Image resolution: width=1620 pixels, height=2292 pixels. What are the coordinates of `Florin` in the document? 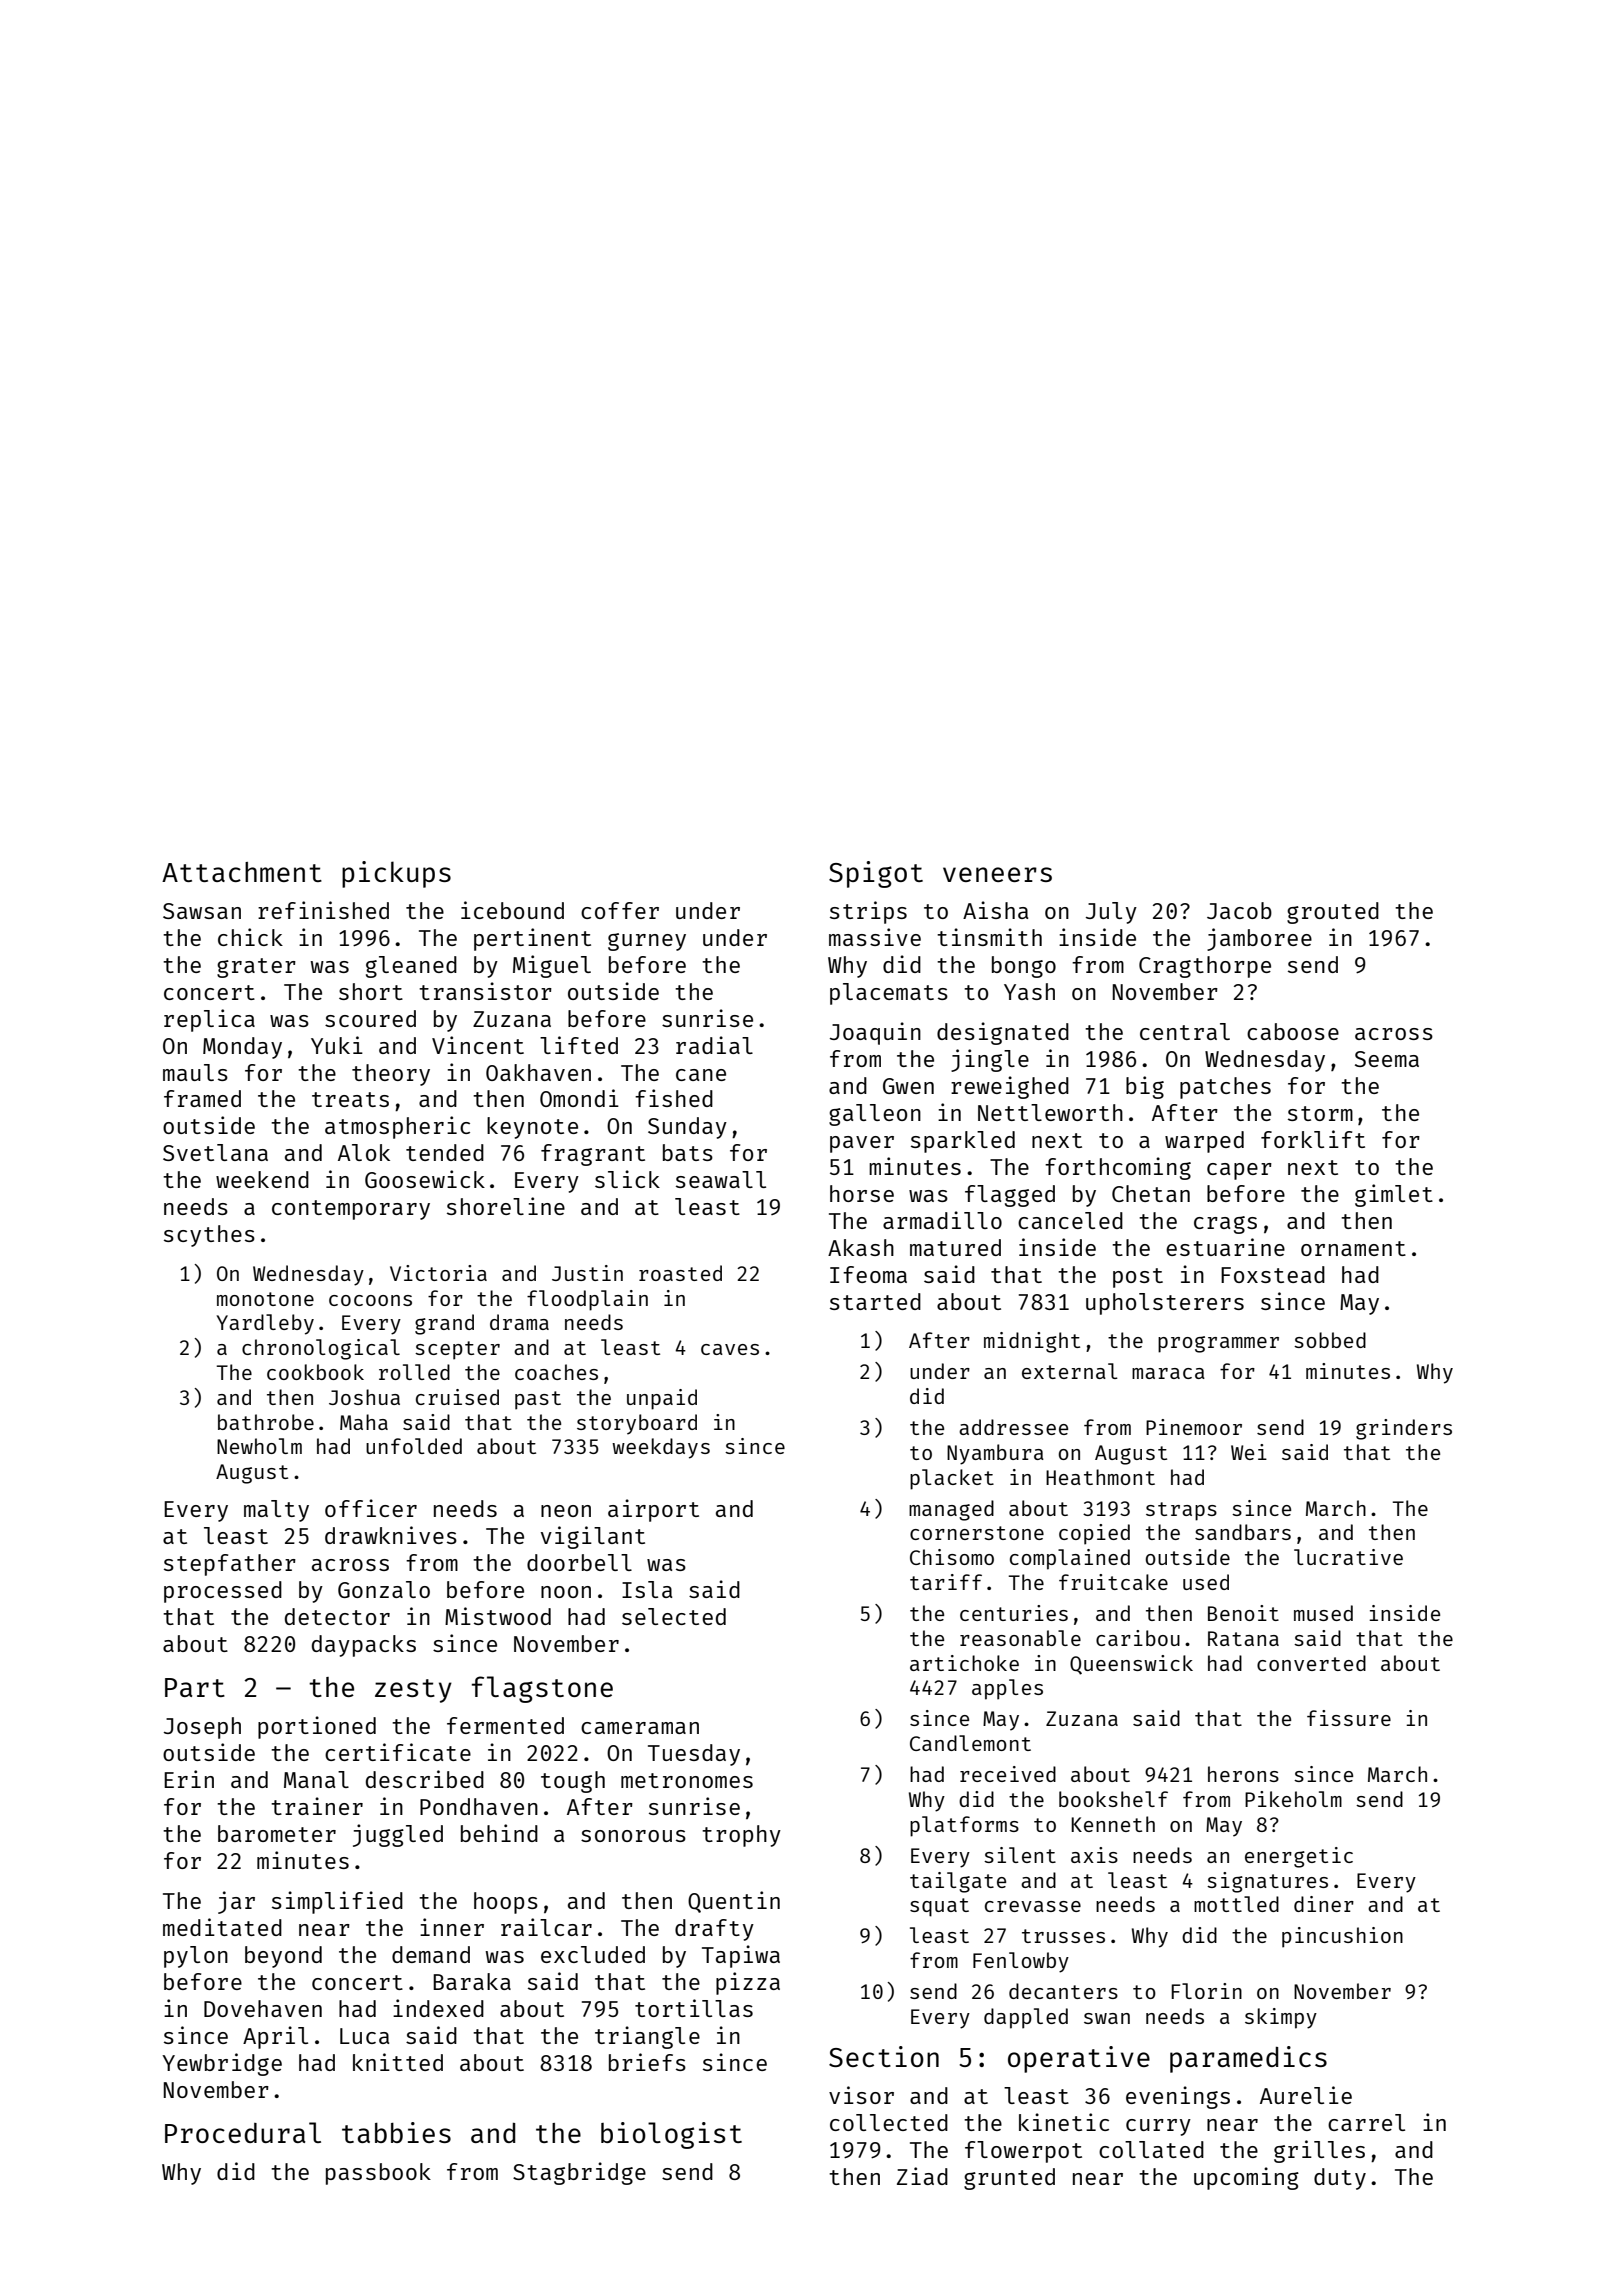 It's located at (1206, 1991).
